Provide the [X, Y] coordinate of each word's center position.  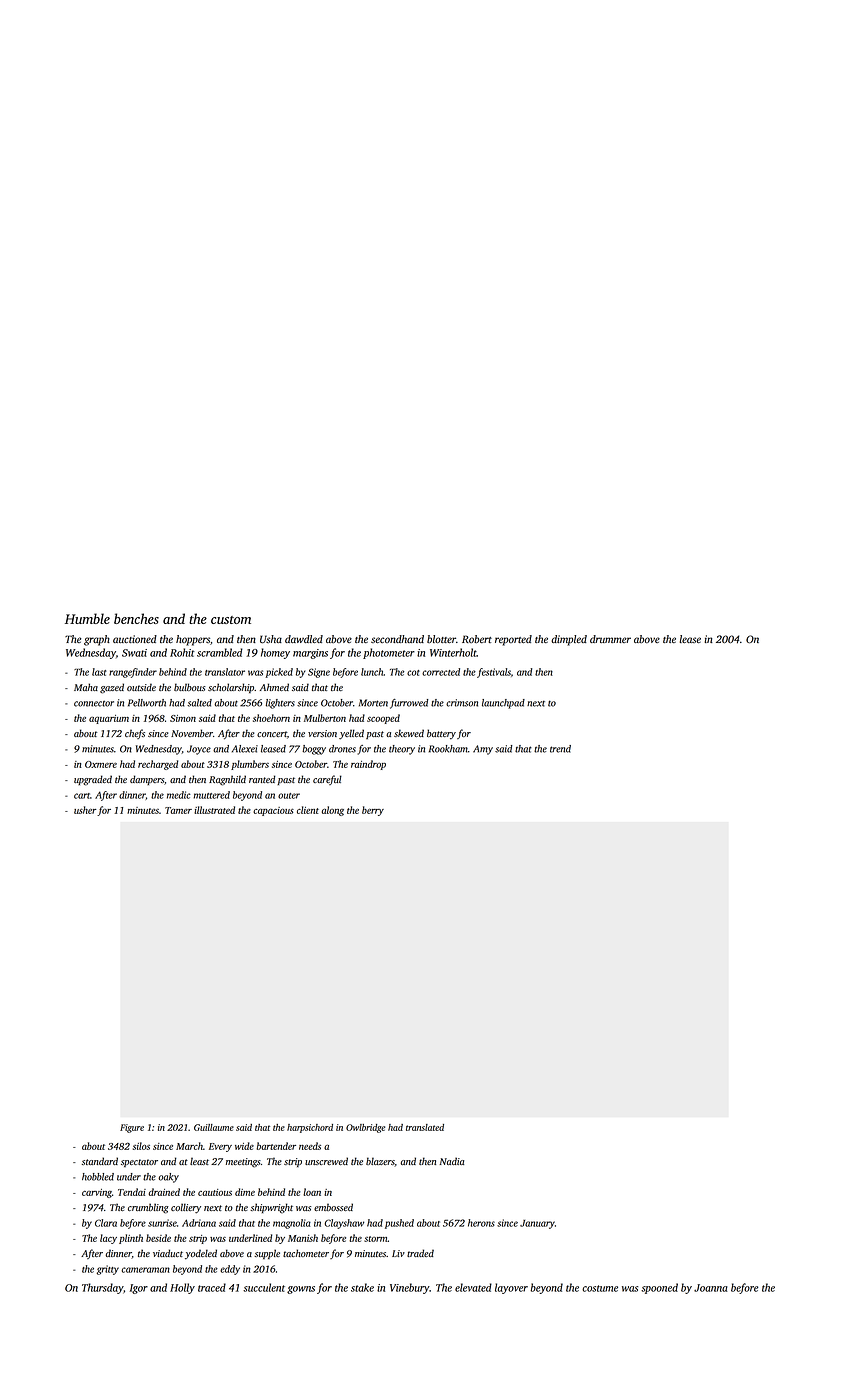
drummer [610, 639]
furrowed [409, 704]
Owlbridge [365, 1128]
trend [560, 749]
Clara [106, 1223]
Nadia [451, 1161]
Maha [86, 687]
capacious [273, 811]
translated [425, 1127]
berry [373, 811]
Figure [132, 1128]
